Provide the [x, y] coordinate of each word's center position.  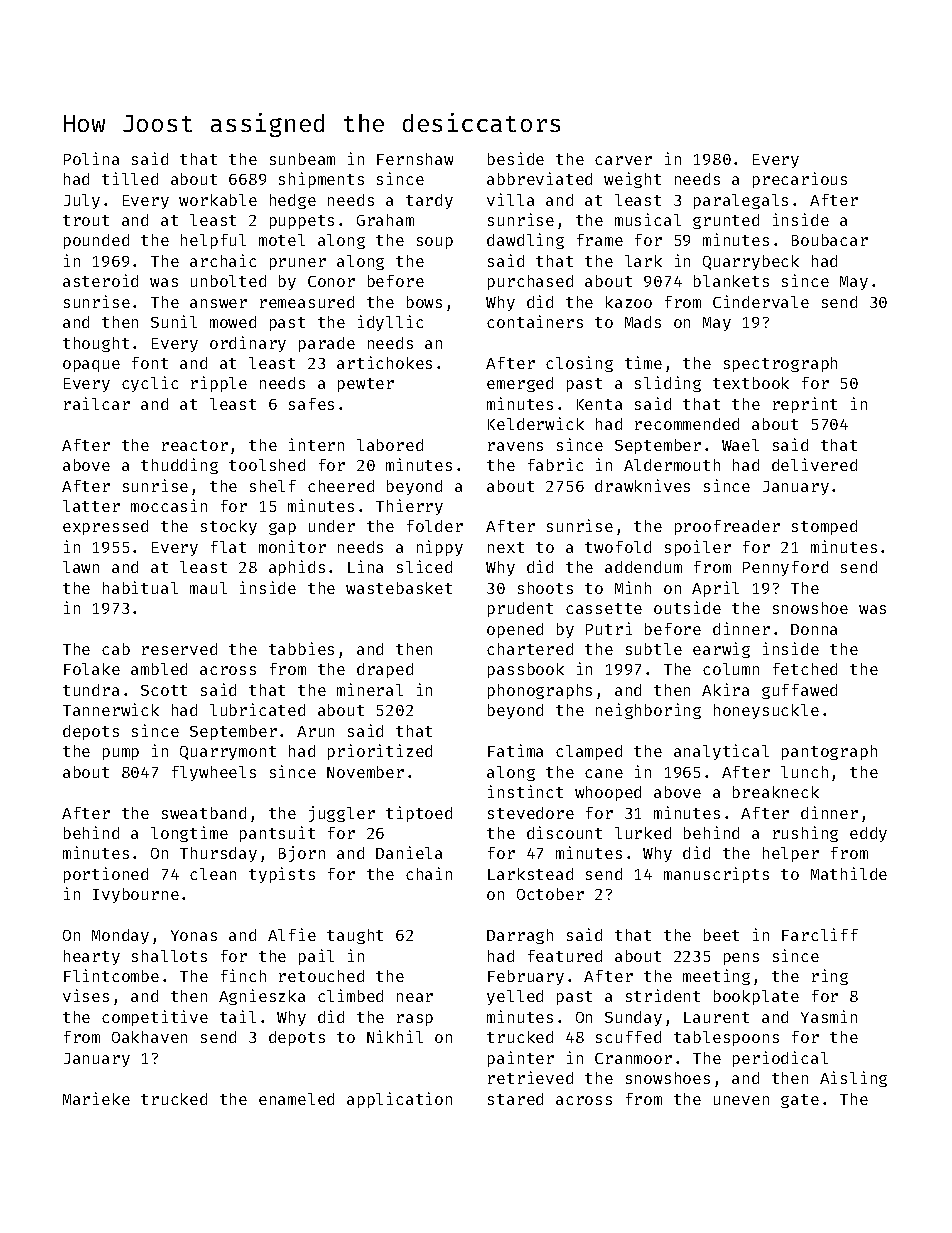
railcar [97, 403]
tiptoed [419, 814]
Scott [164, 690]
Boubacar [830, 240]
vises [86, 995]
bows [424, 302]
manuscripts [716, 875]
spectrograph [780, 364]
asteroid [100, 280]
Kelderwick [536, 423]
